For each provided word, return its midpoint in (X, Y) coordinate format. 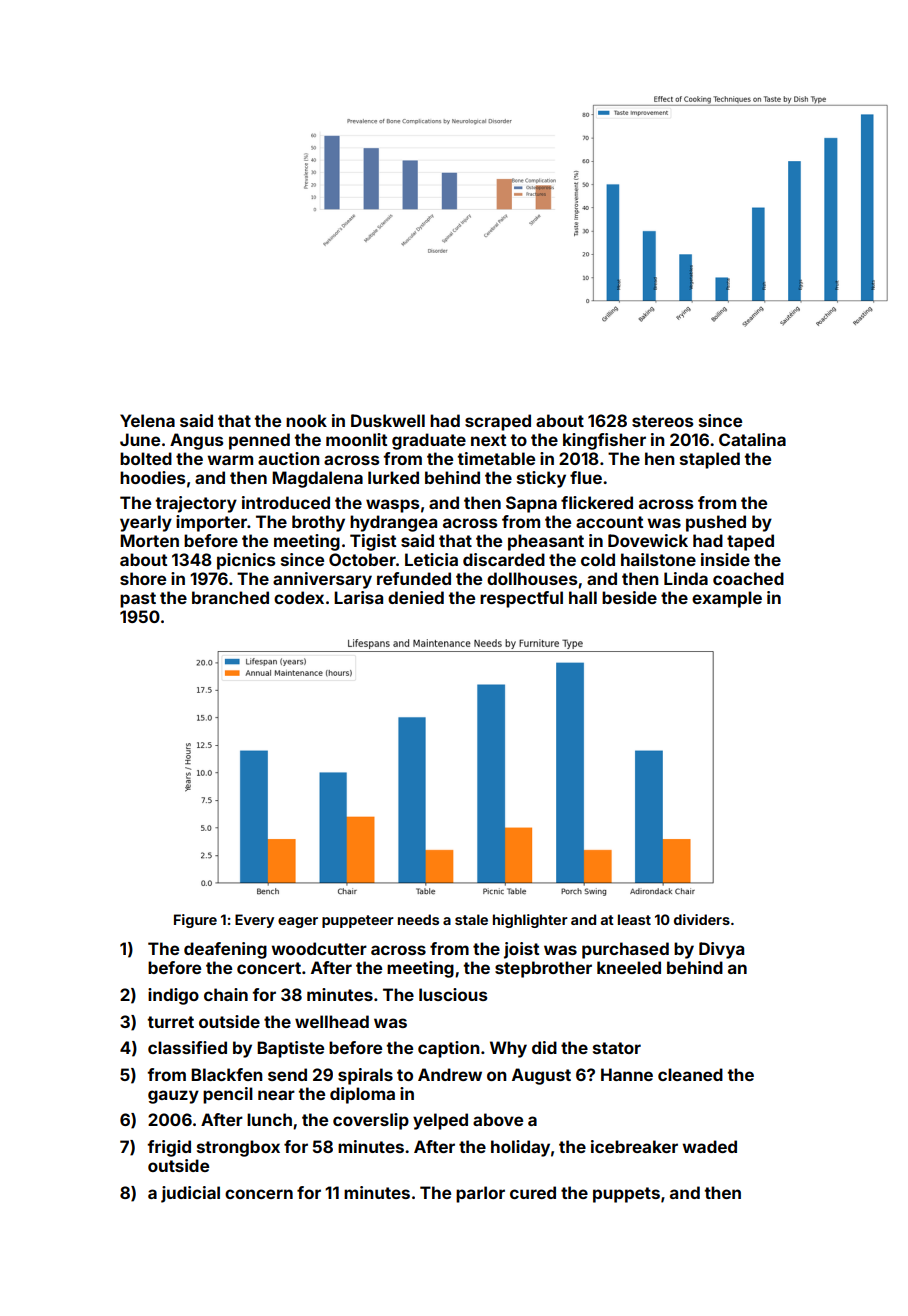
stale (471, 919)
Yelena (147, 420)
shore (143, 578)
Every (254, 921)
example (727, 599)
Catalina (752, 439)
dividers (702, 919)
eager (298, 922)
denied (416, 597)
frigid (169, 1148)
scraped (498, 422)
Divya (721, 950)
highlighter (530, 921)
